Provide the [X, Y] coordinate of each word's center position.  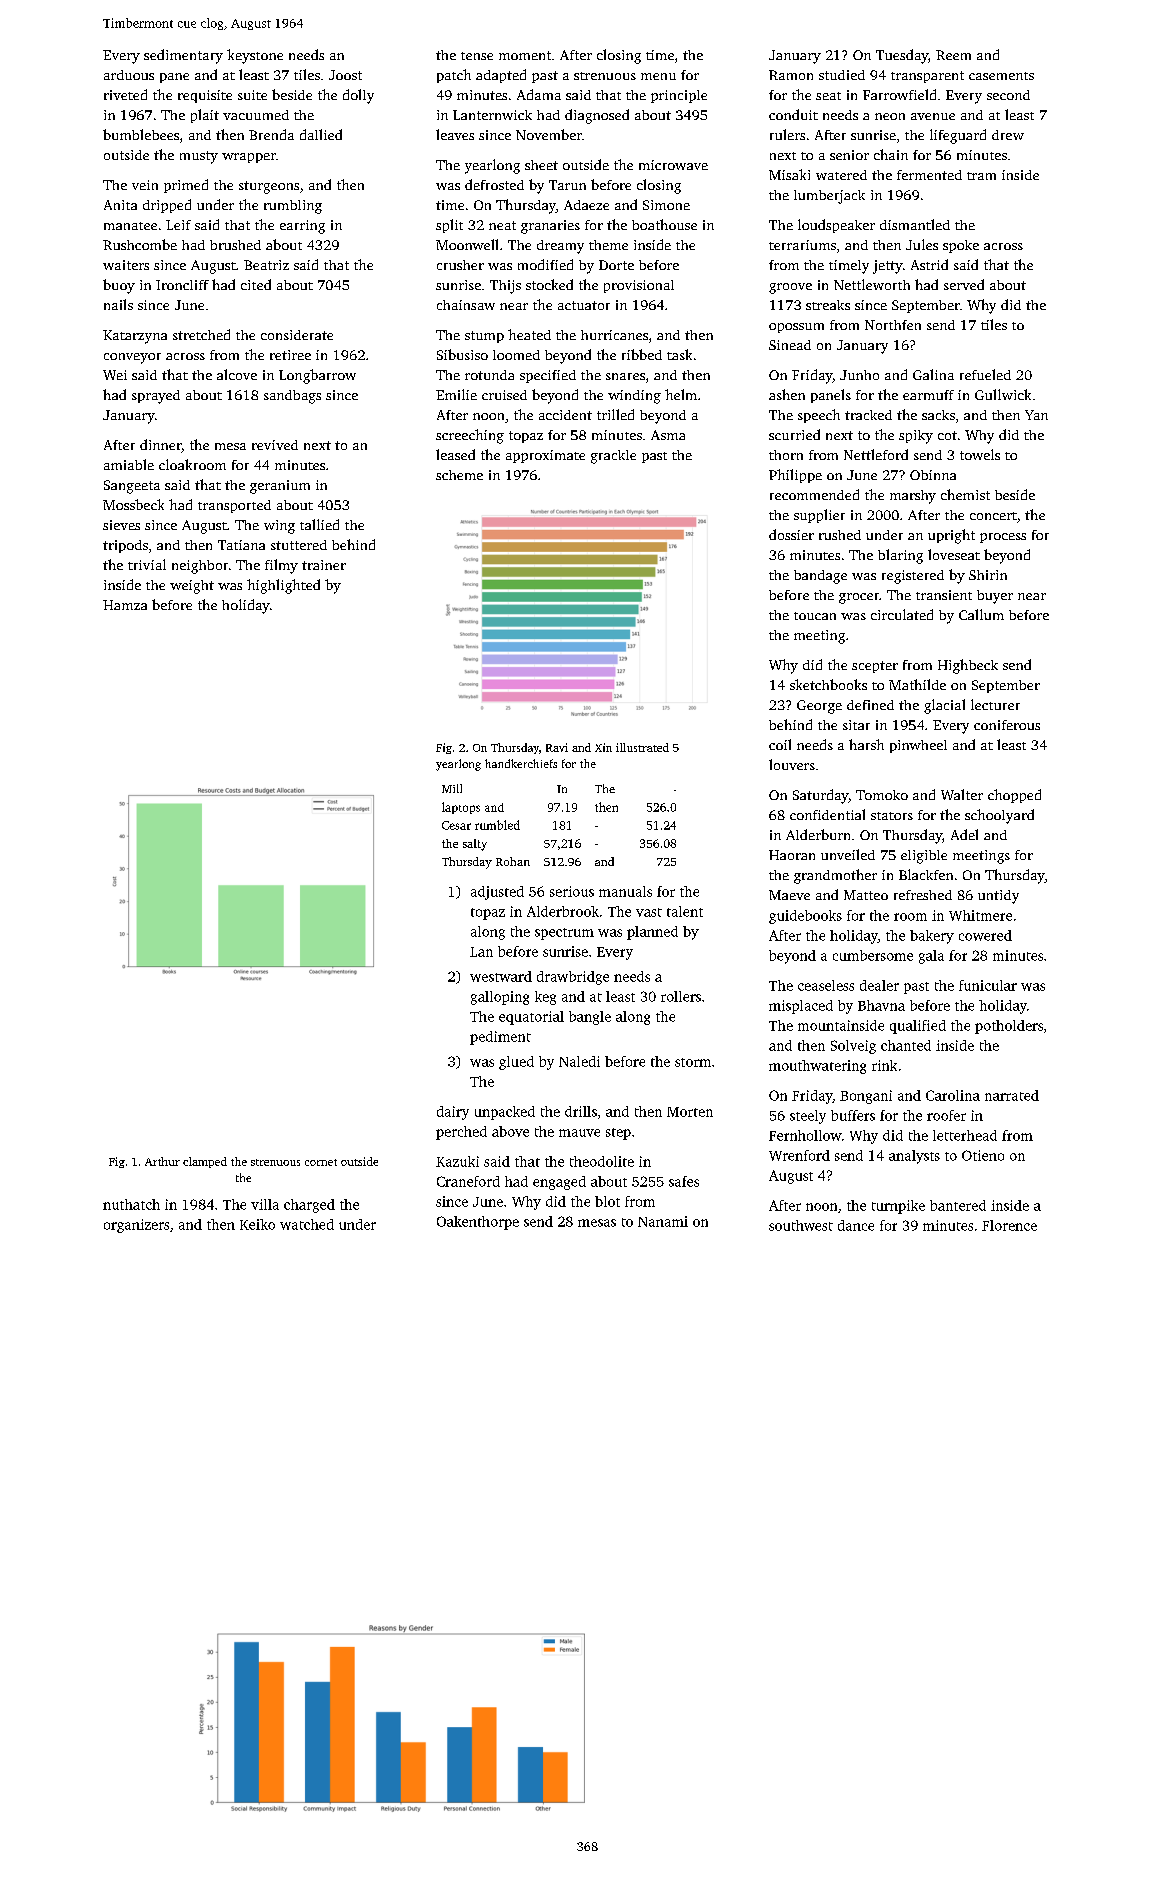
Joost [345, 75]
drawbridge [573, 978]
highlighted [283, 586]
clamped [205, 1162]
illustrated [642, 747]
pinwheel [918, 746]
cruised [504, 395]
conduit [793, 114]
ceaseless [826, 985]
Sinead [790, 345]
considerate [297, 335]
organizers [136, 1226]
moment [525, 55]
